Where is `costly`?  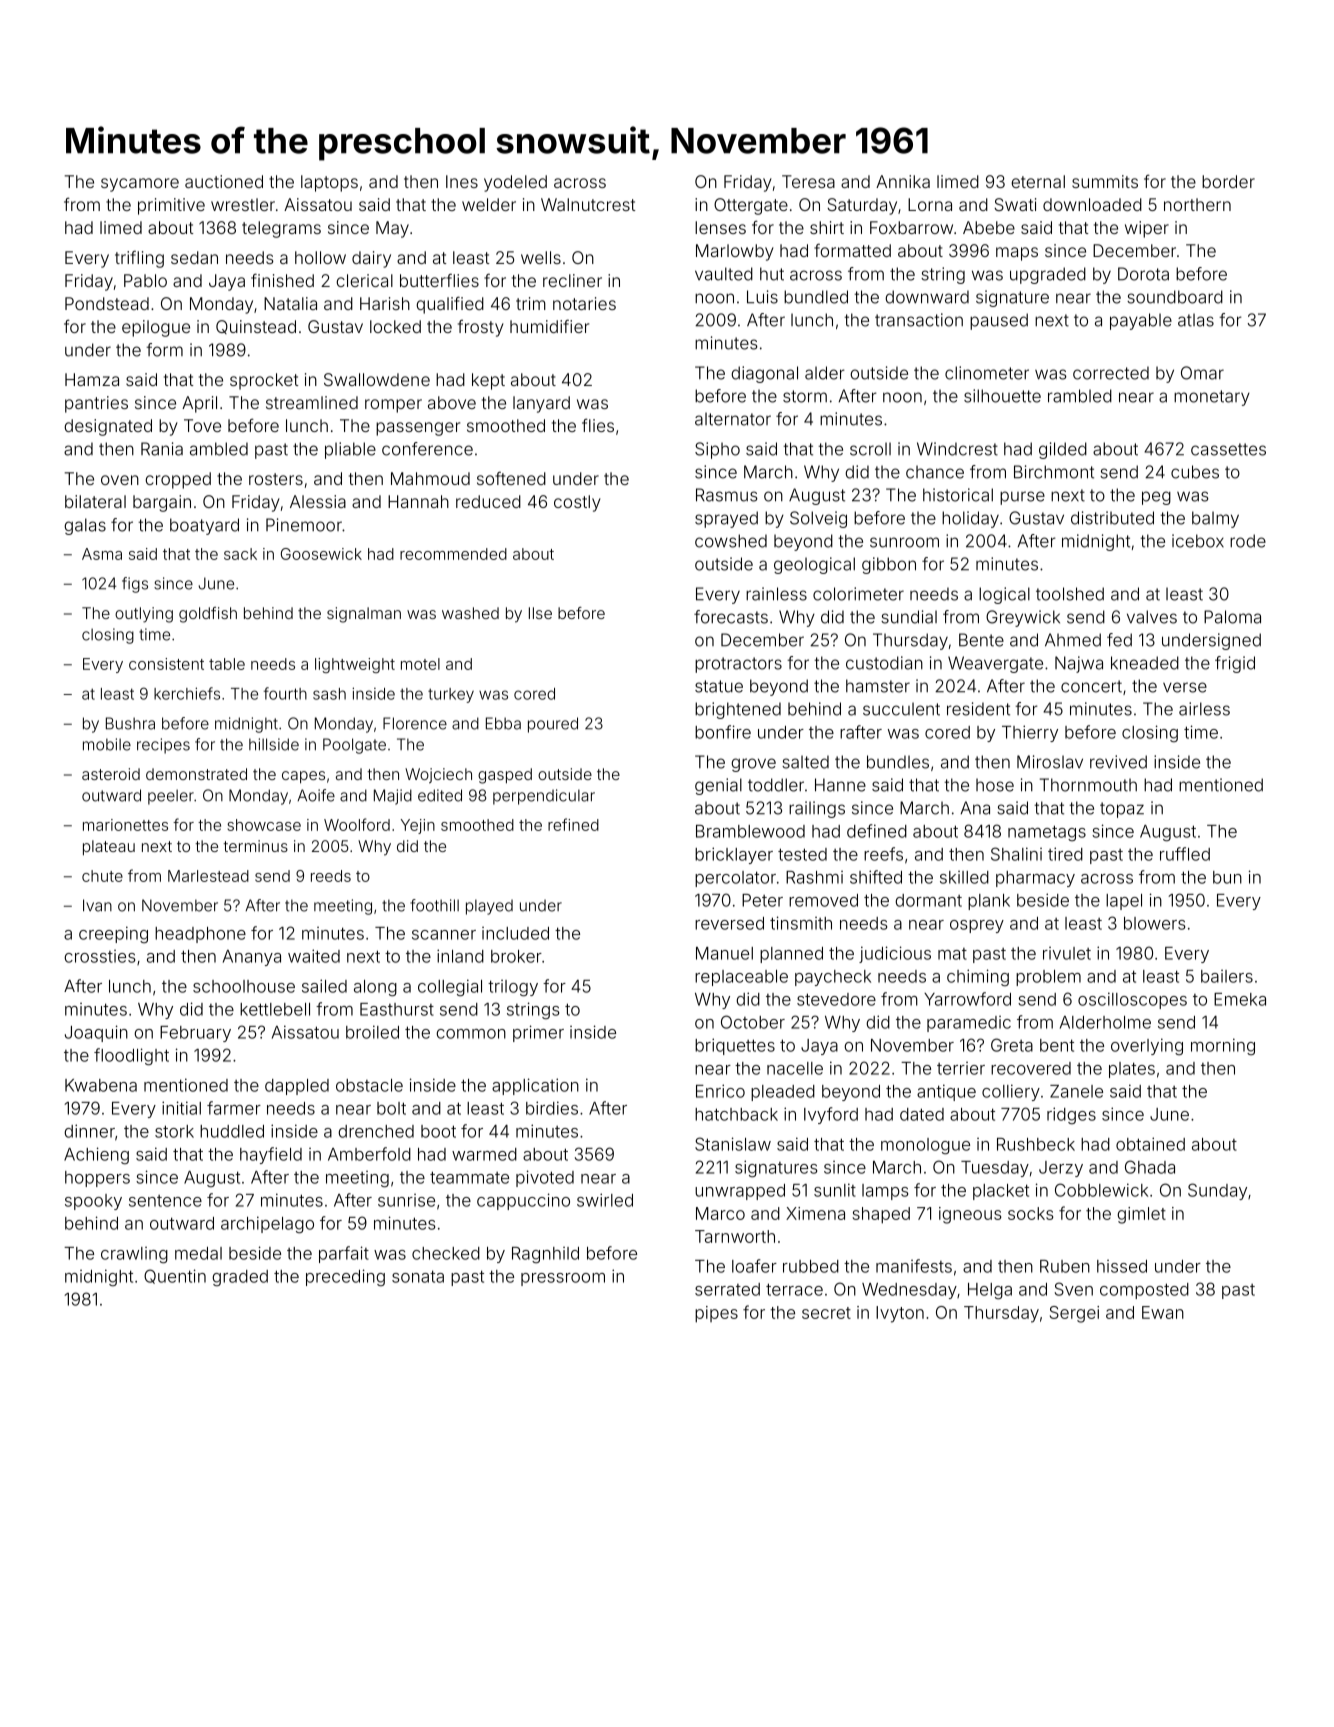
costly is located at coordinates (577, 503).
